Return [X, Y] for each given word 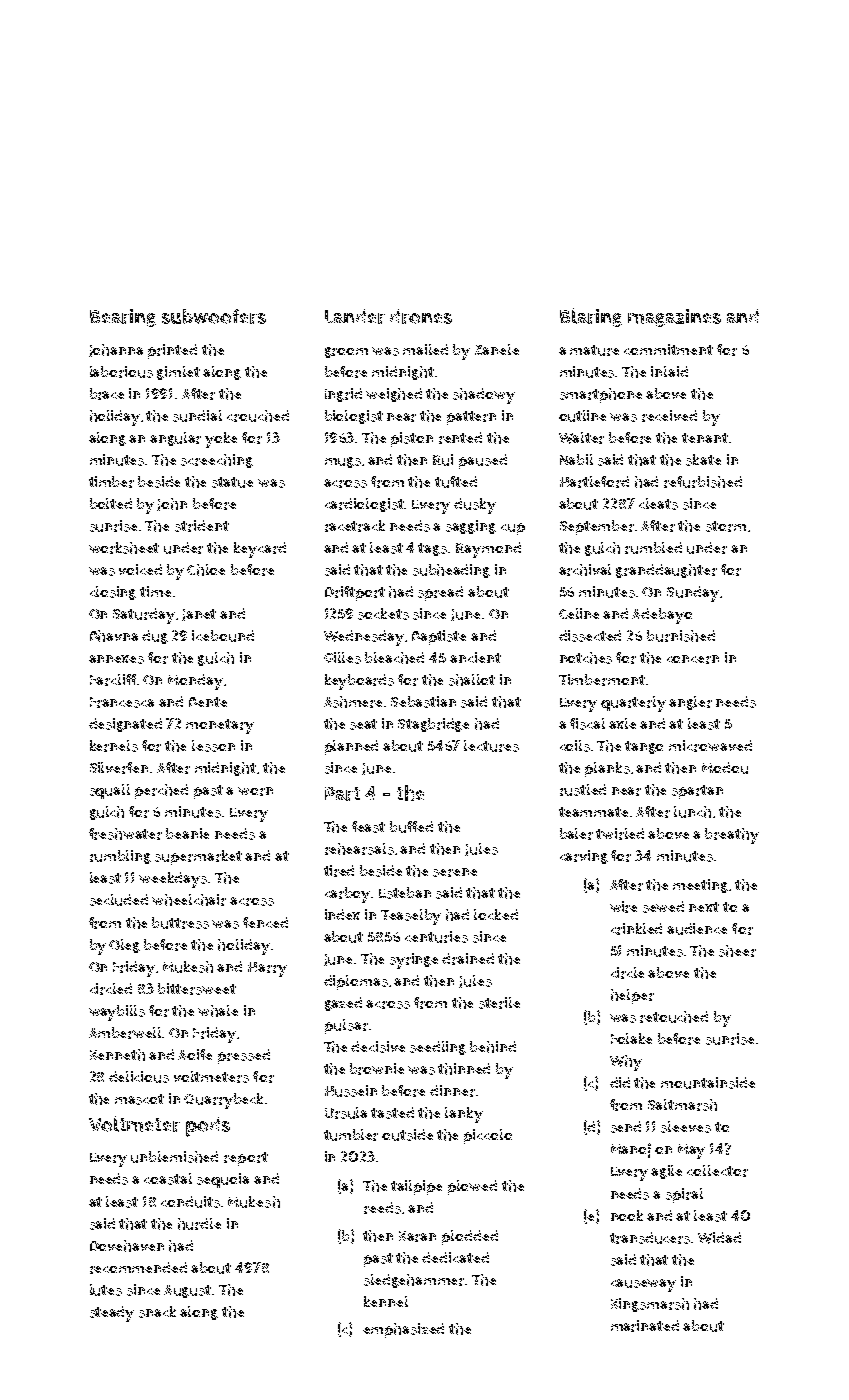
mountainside [708, 1083]
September [597, 527]
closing [113, 593]
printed [172, 351]
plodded [470, 1237]
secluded [119, 900]
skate [703, 460]
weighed [394, 395]
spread [440, 593]
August [187, 1291]
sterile [499, 1003]
